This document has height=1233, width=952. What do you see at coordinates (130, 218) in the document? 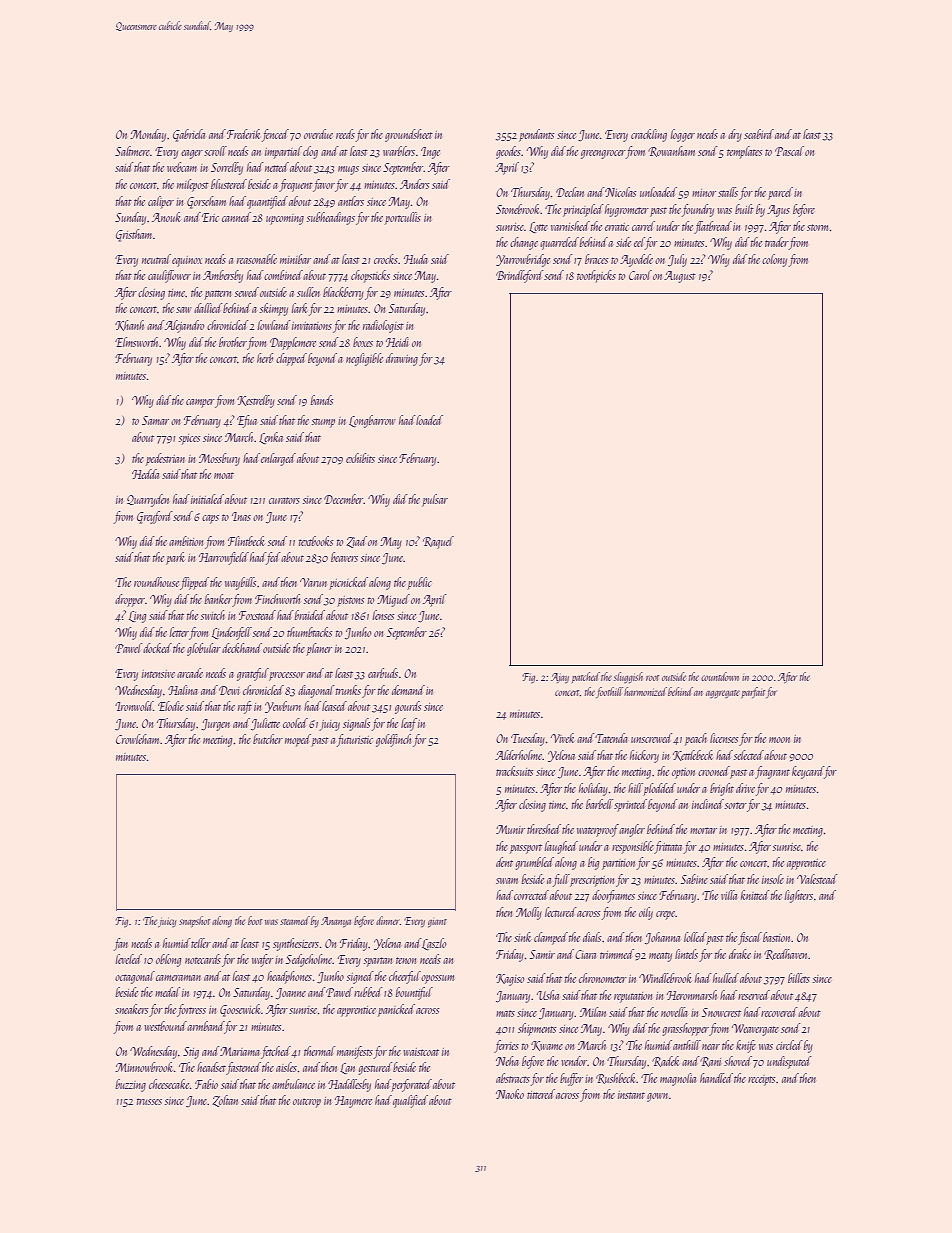
I see `Sunday` at bounding box center [130, 218].
